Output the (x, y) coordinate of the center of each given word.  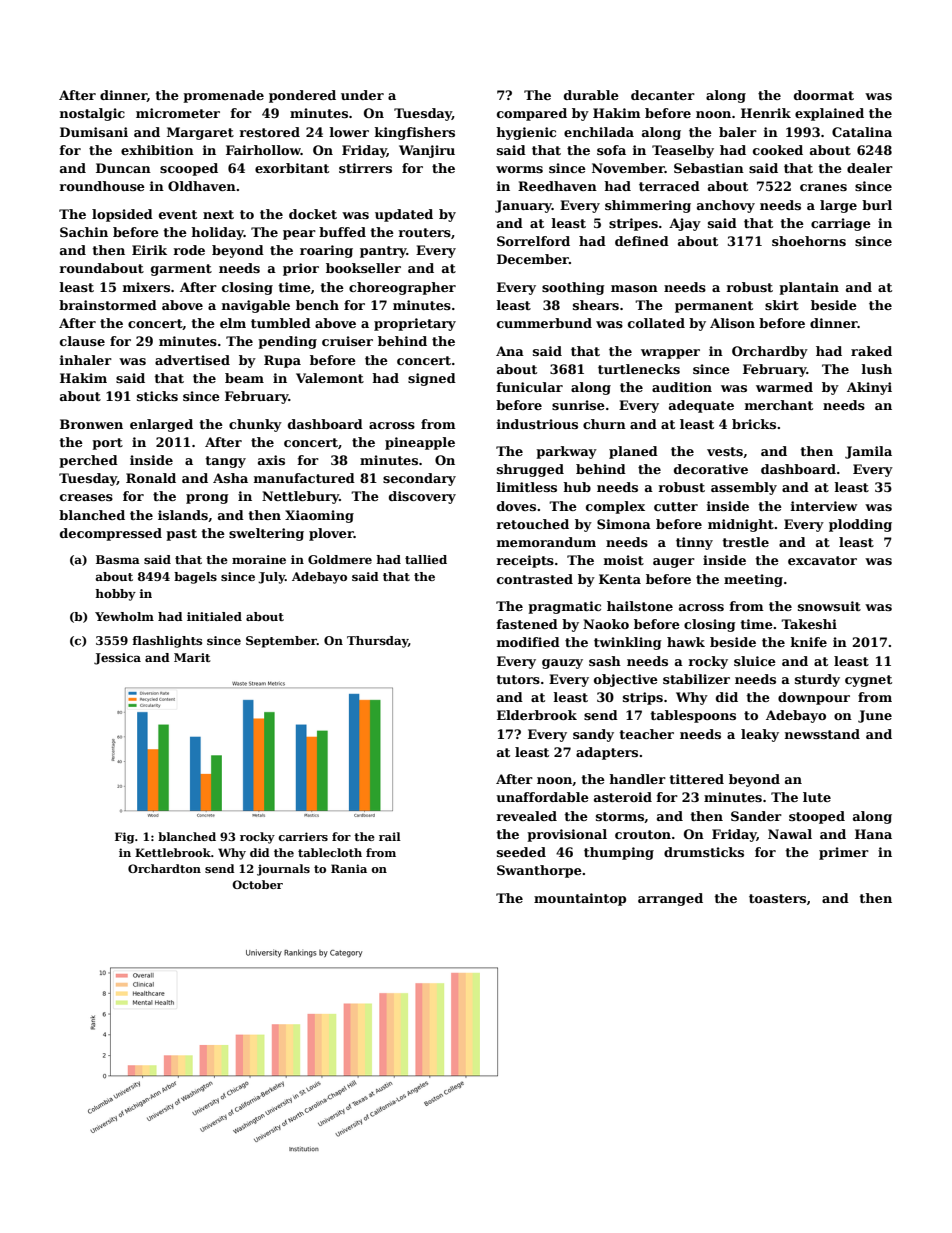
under (362, 95)
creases (86, 497)
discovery (422, 497)
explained (829, 114)
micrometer (178, 113)
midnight (741, 525)
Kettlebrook (173, 852)
